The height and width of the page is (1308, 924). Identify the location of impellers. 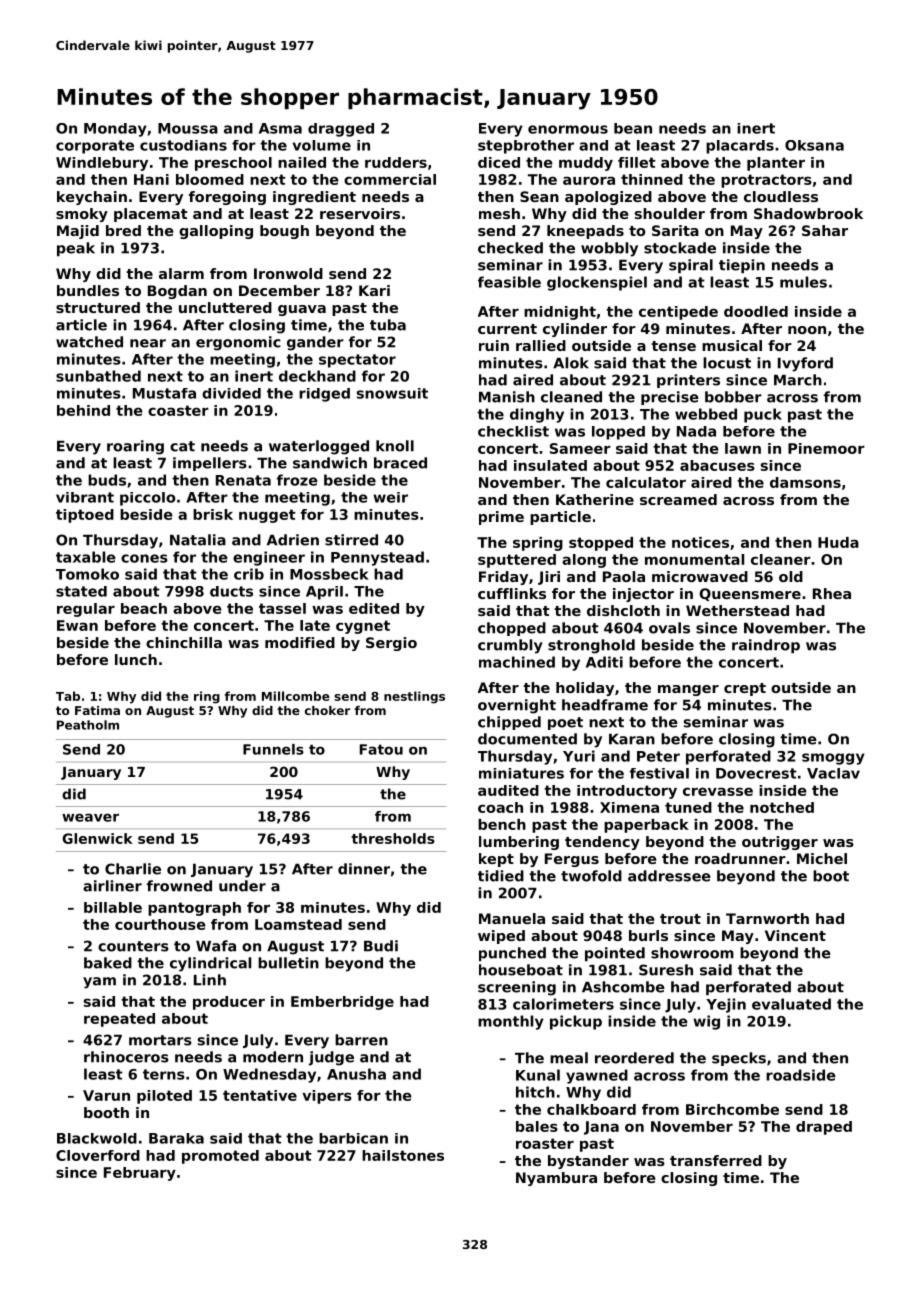
(210, 464).
